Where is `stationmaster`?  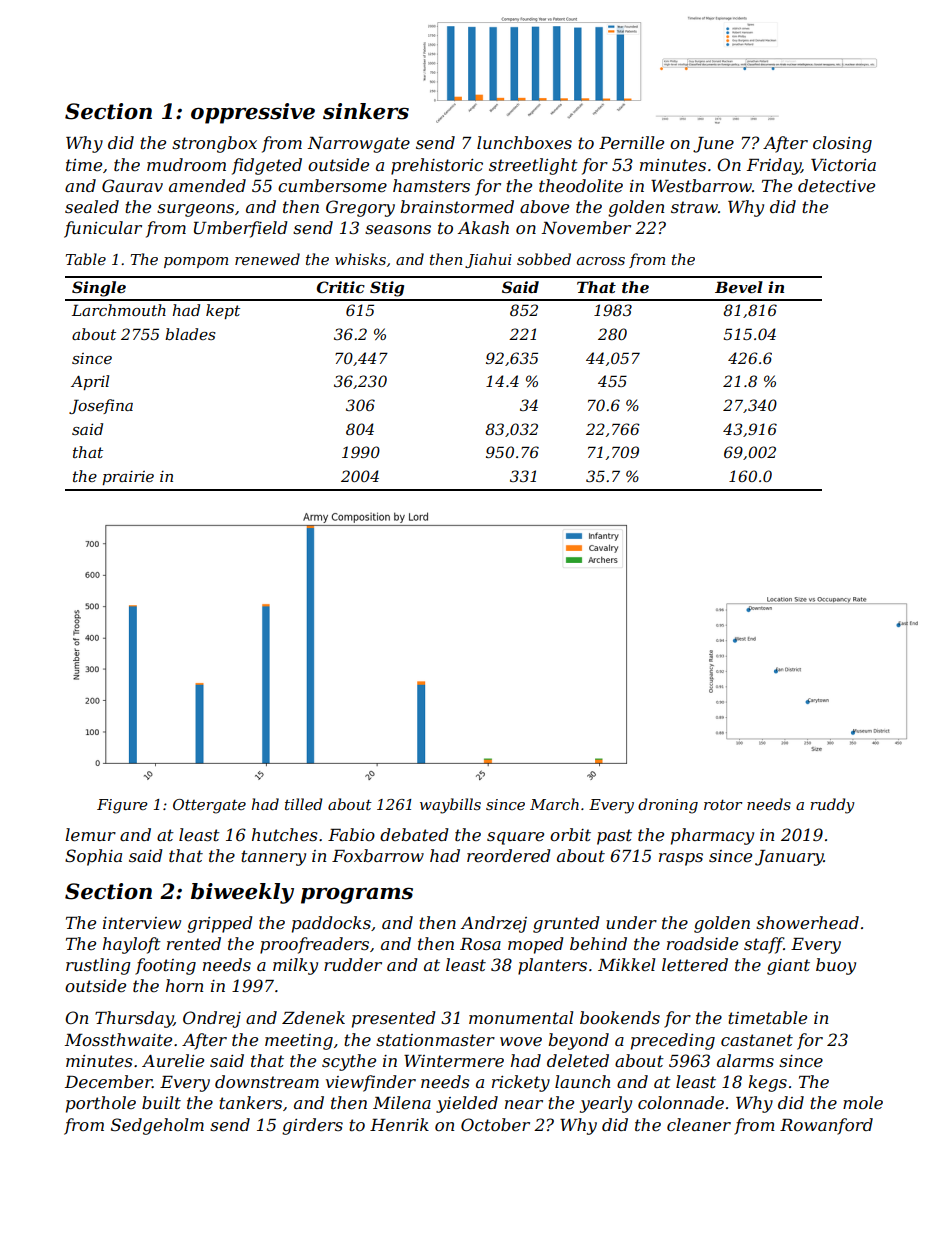 stationmaster is located at coordinates (435, 1040).
